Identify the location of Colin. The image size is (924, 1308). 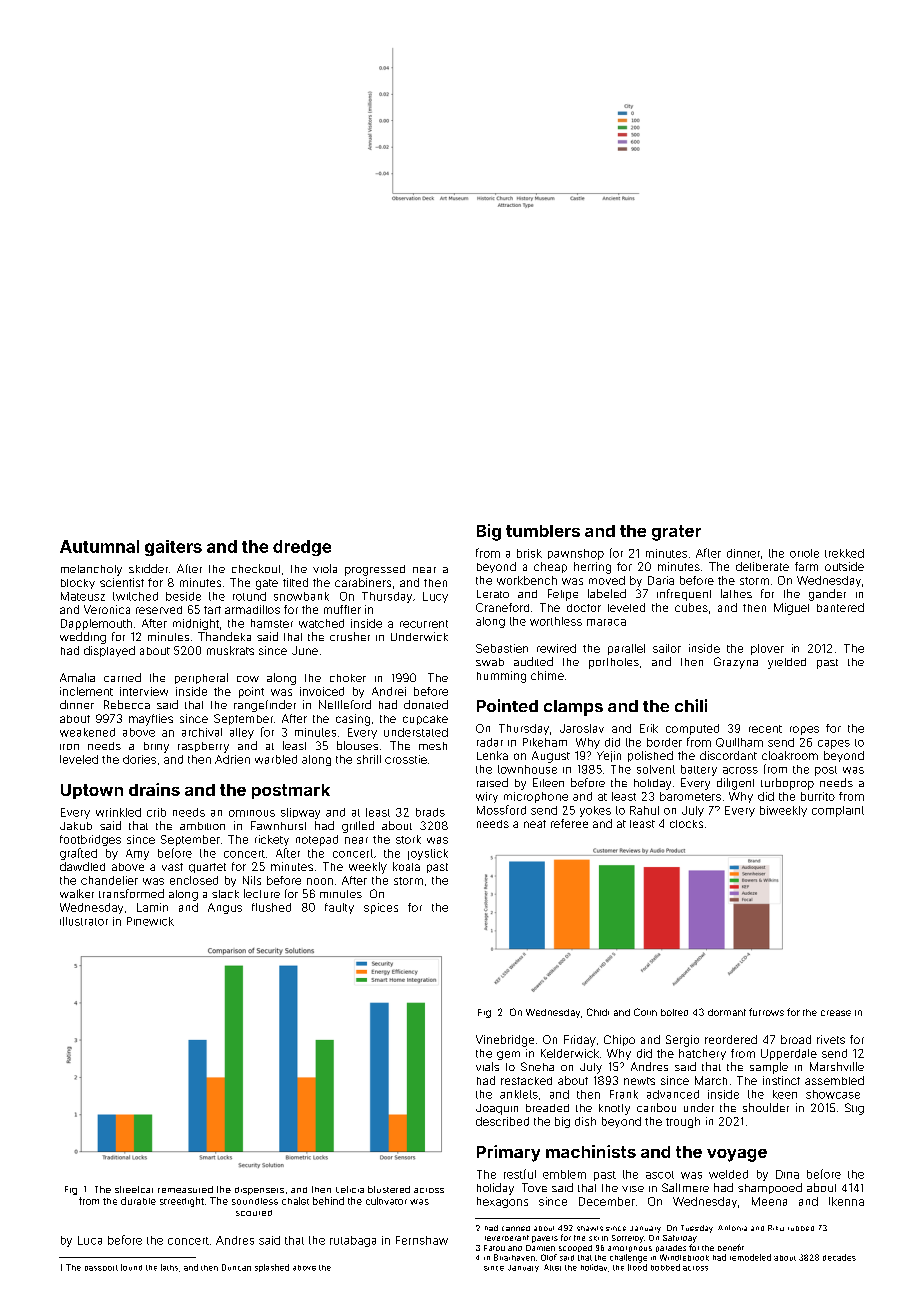
(645, 1012).
